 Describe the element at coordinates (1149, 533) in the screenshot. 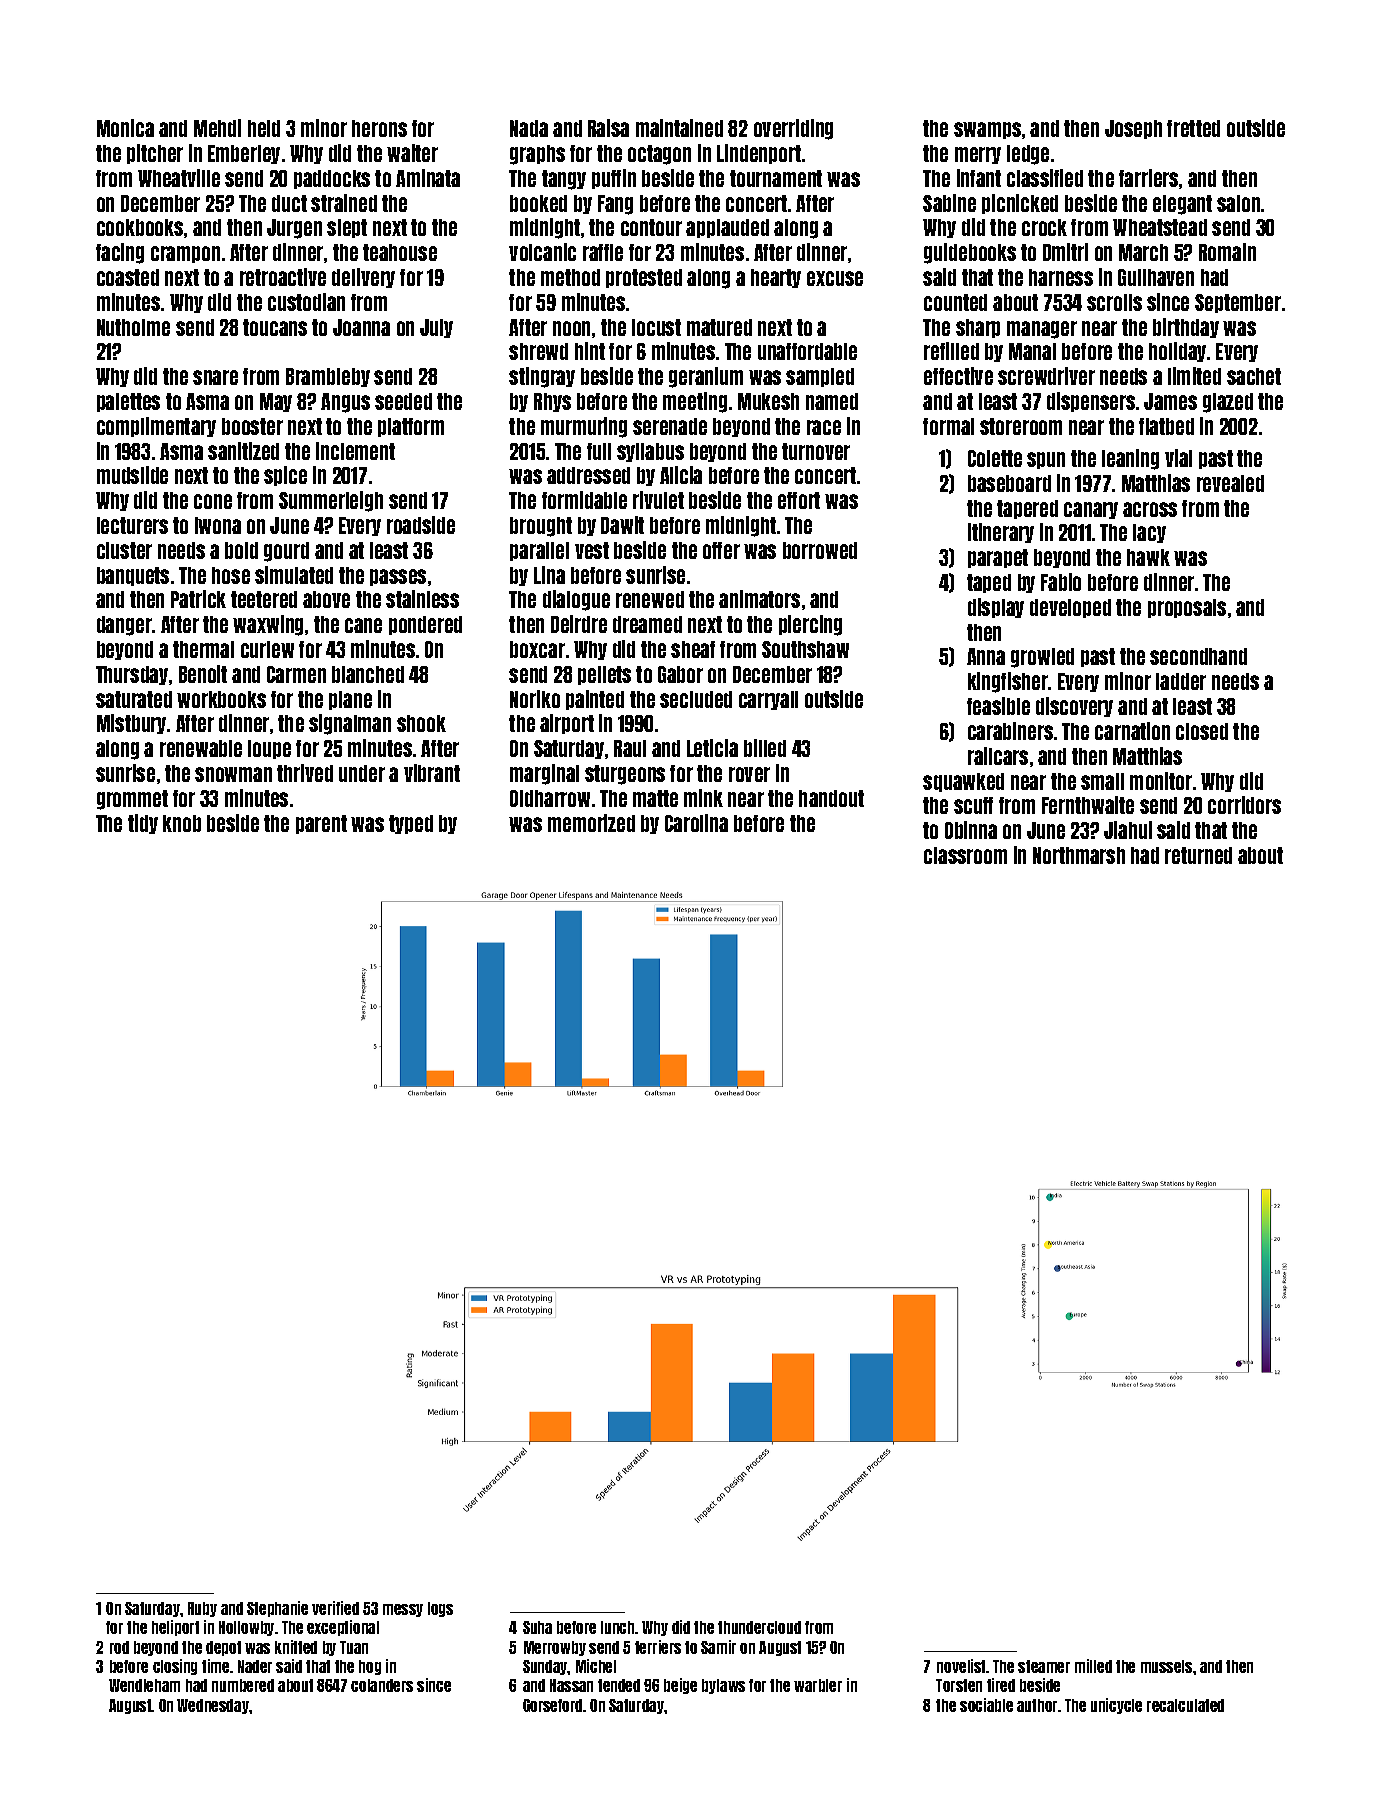

I see `lacy` at that location.
